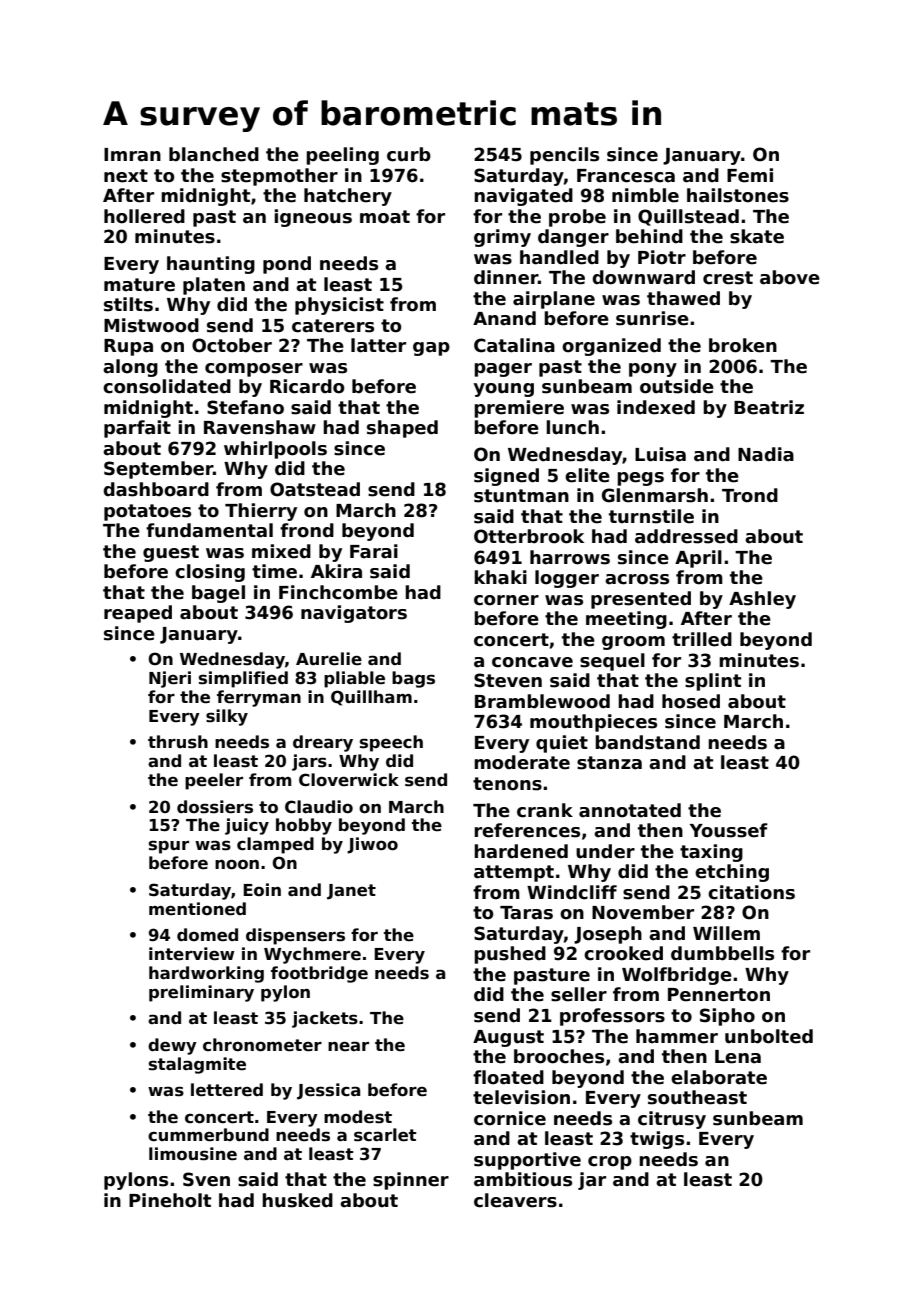 The height and width of the screenshot is (1308, 924). Describe the element at coordinates (564, 156) in the screenshot. I see `pencils` at that location.
